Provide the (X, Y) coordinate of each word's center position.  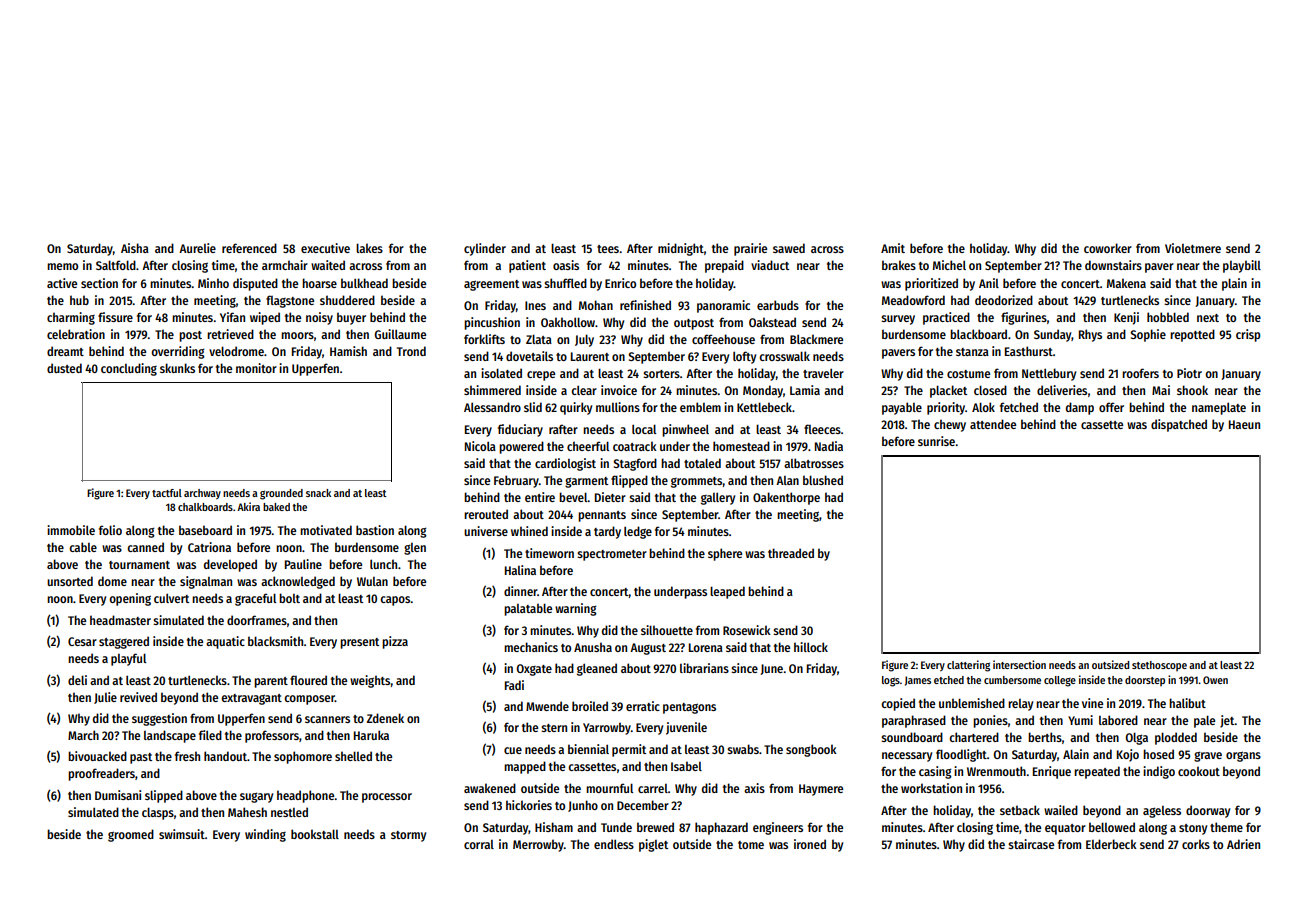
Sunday (1052, 335)
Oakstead (772, 322)
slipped (164, 796)
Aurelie (197, 248)
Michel (949, 265)
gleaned (597, 669)
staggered (124, 642)
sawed (789, 248)
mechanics (531, 647)
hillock (811, 647)
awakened (490, 788)
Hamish (348, 351)
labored (1118, 720)
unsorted (70, 581)
